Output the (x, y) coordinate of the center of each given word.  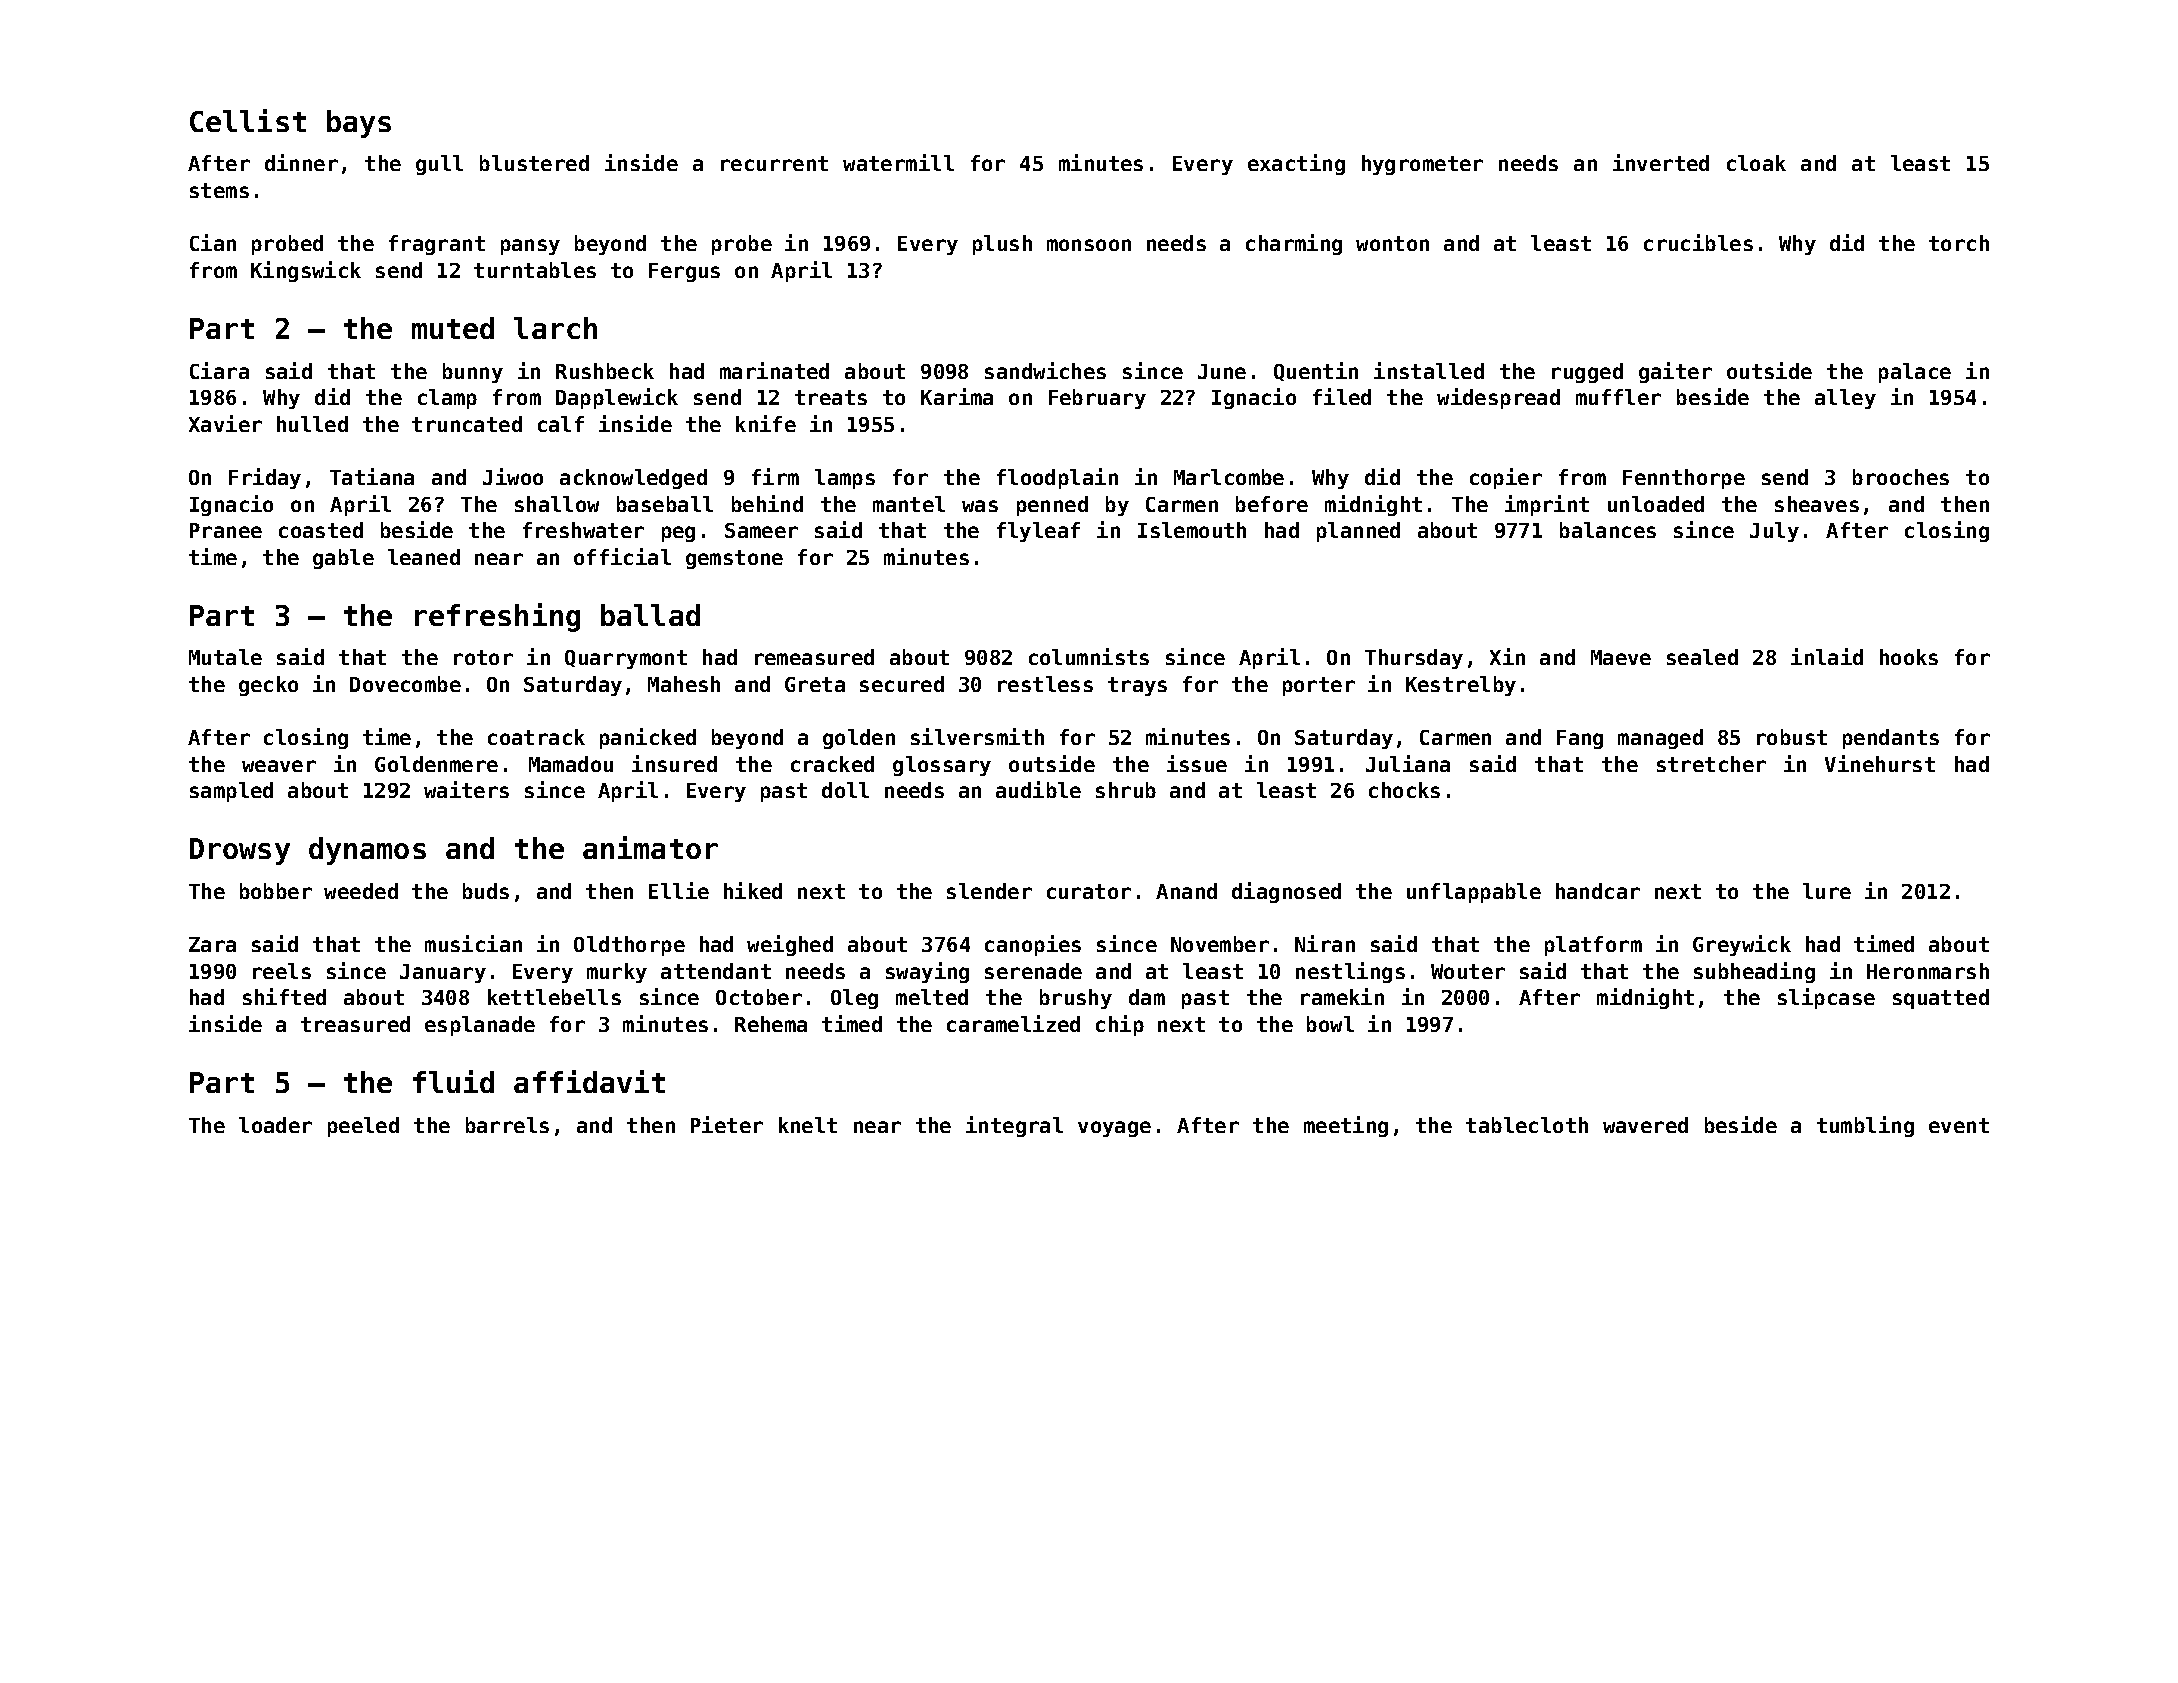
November (1220, 944)
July (1774, 532)
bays (359, 124)
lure (1827, 891)
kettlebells (554, 997)
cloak (1756, 163)
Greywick (1742, 945)
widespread (1498, 398)
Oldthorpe (629, 946)
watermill (898, 162)
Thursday (1414, 659)
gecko (268, 686)
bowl (1330, 1024)
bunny (473, 373)
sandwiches (1045, 370)
